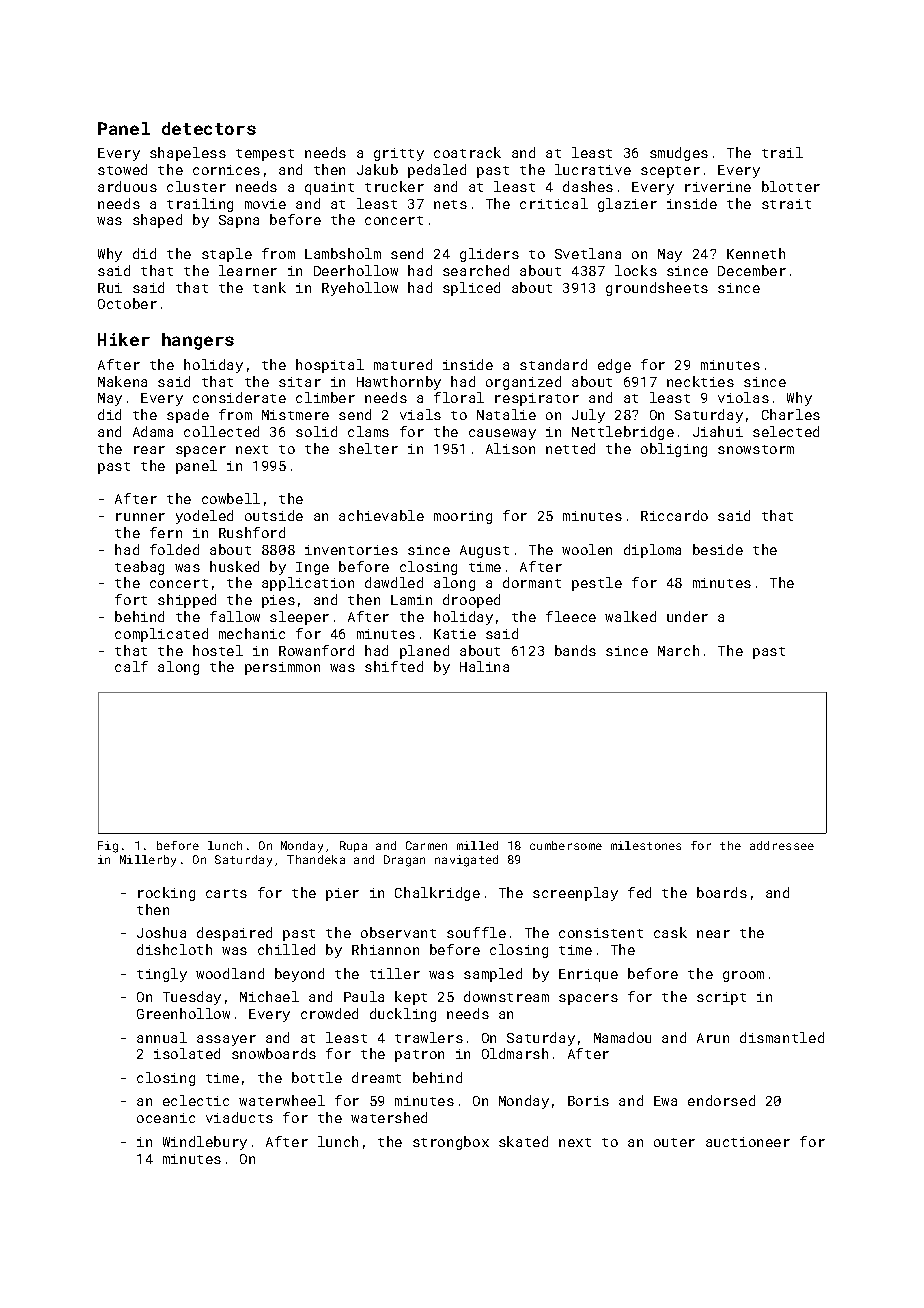 The width and height of the screenshot is (924, 1308). What do you see at coordinates (679, 154) in the screenshot?
I see `smudges` at bounding box center [679, 154].
